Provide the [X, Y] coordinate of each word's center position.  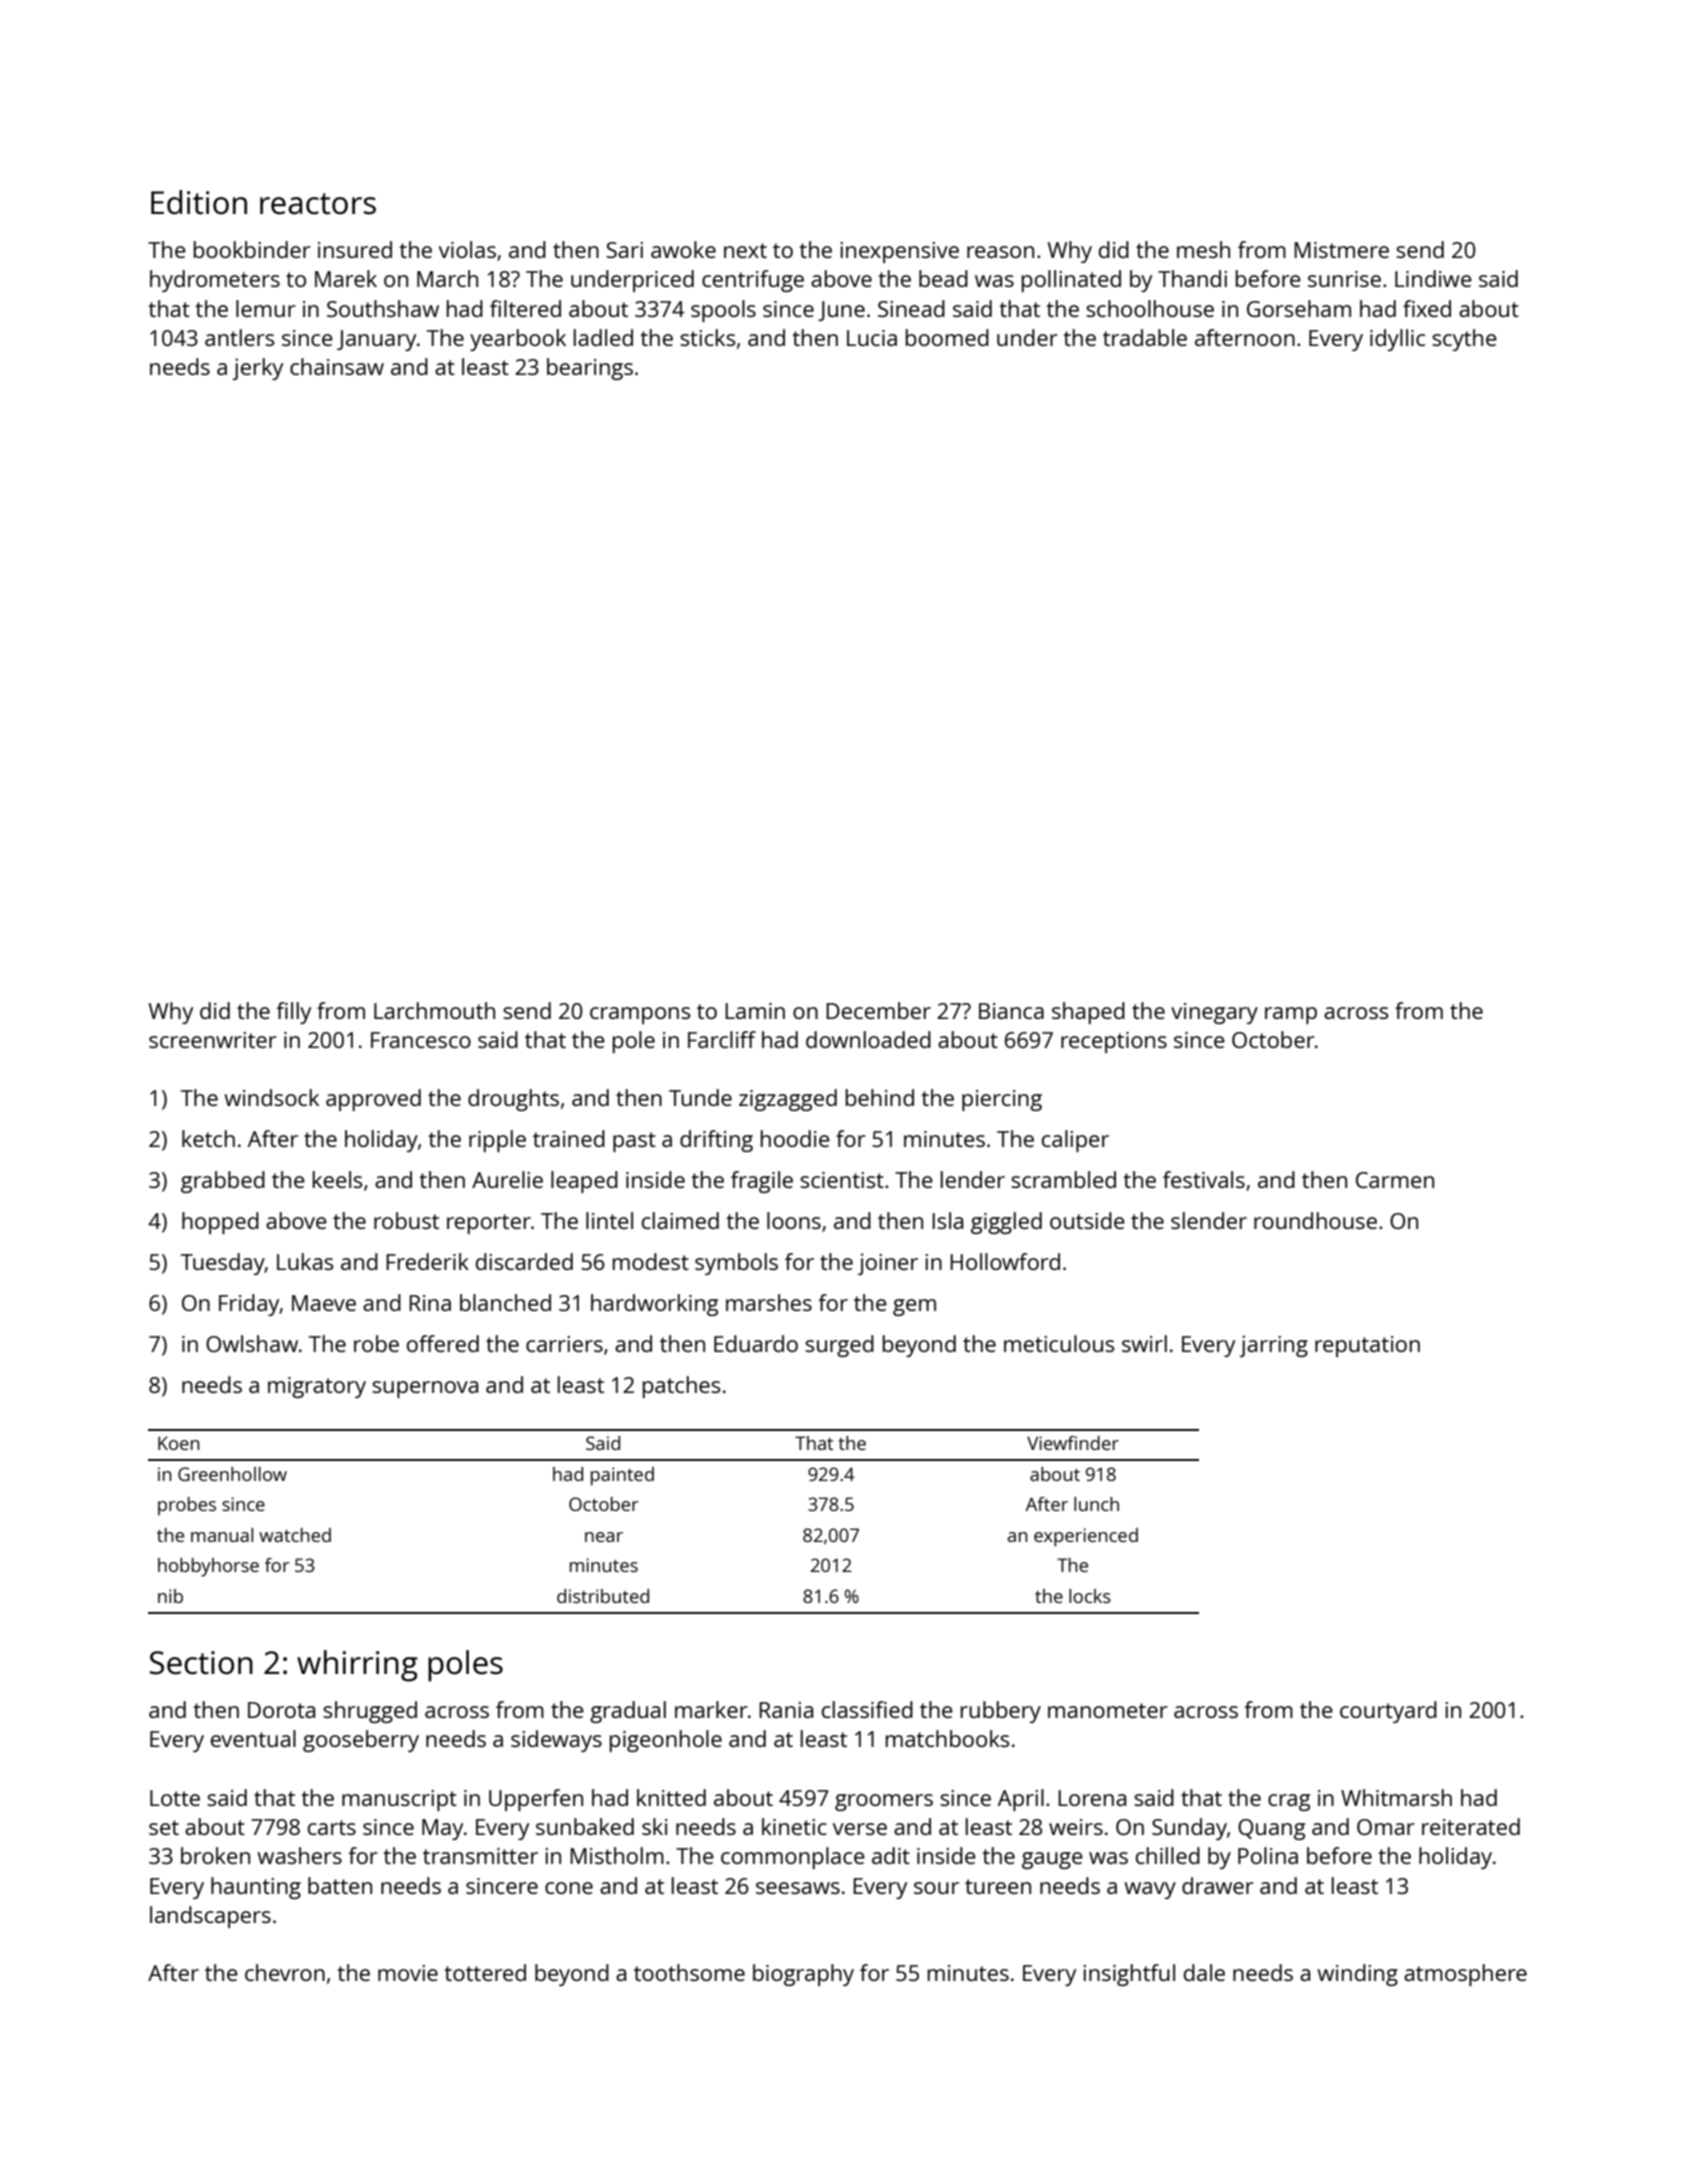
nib [170, 1596]
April [1021, 1800]
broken [215, 1855]
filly [293, 1013]
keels [337, 1179]
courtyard [1388, 1712]
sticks [707, 337]
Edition [199, 202]
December [878, 1010]
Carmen [1395, 1180]
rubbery [1001, 1712]
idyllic [1397, 340]
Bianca [1011, 1011]
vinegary [1214, 1013]
